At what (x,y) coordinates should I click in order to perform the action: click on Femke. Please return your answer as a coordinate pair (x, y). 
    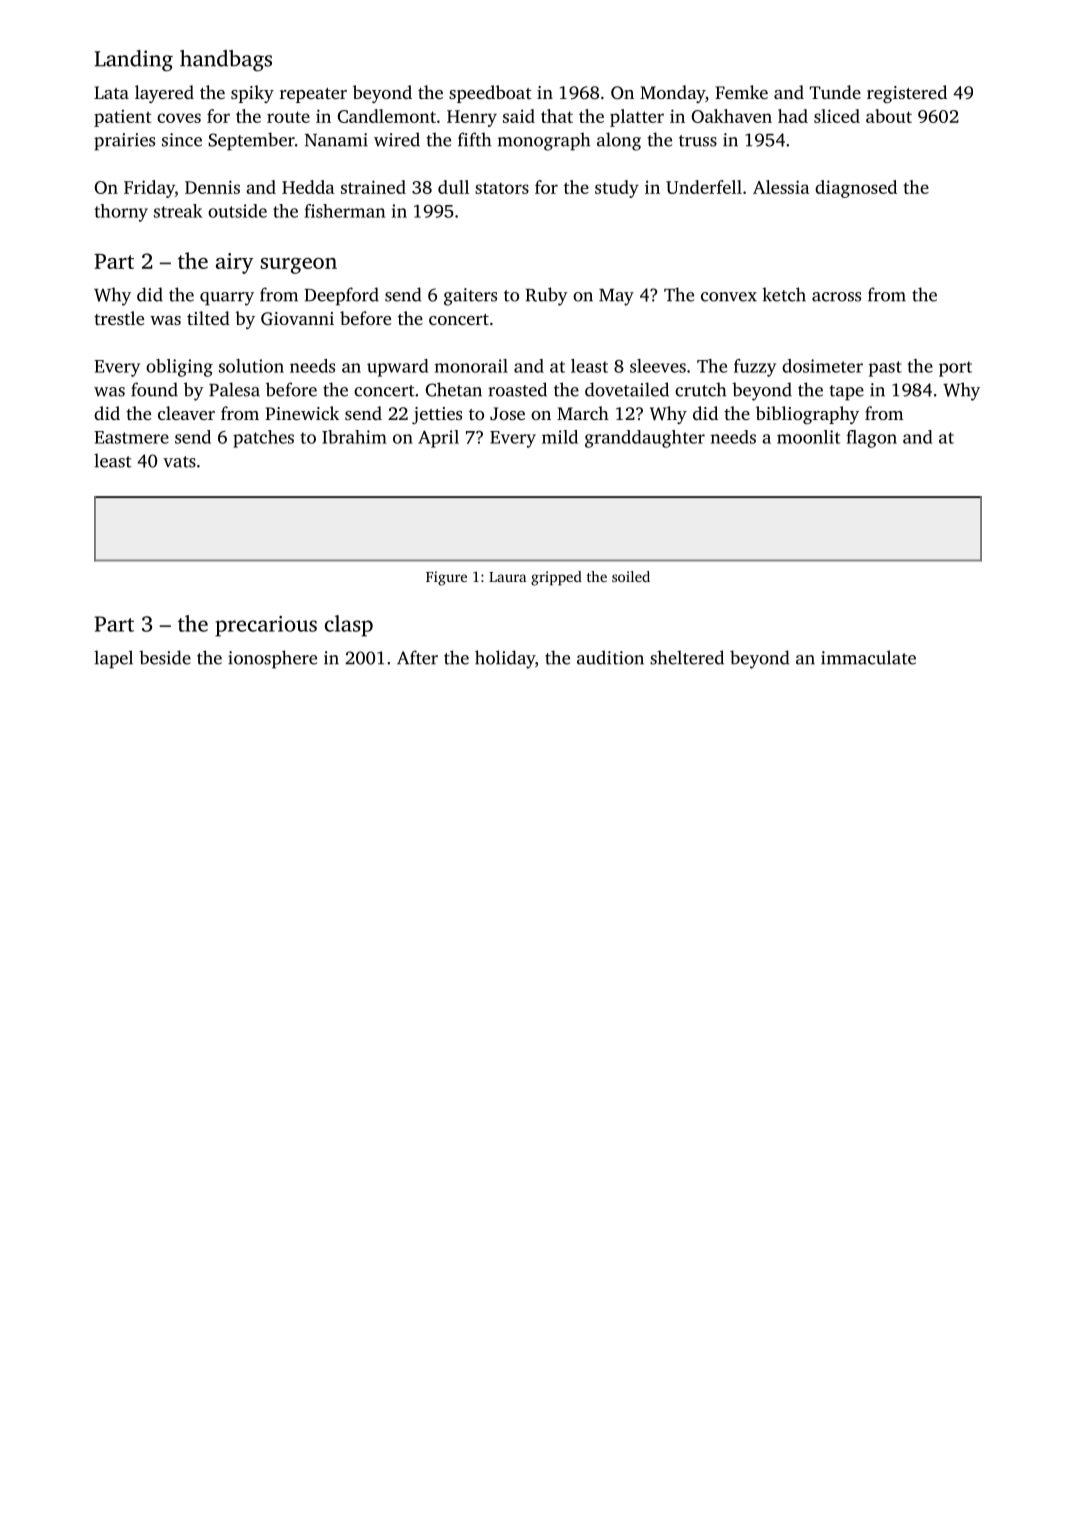
    Looking at the image, I should click on (741, 92).
